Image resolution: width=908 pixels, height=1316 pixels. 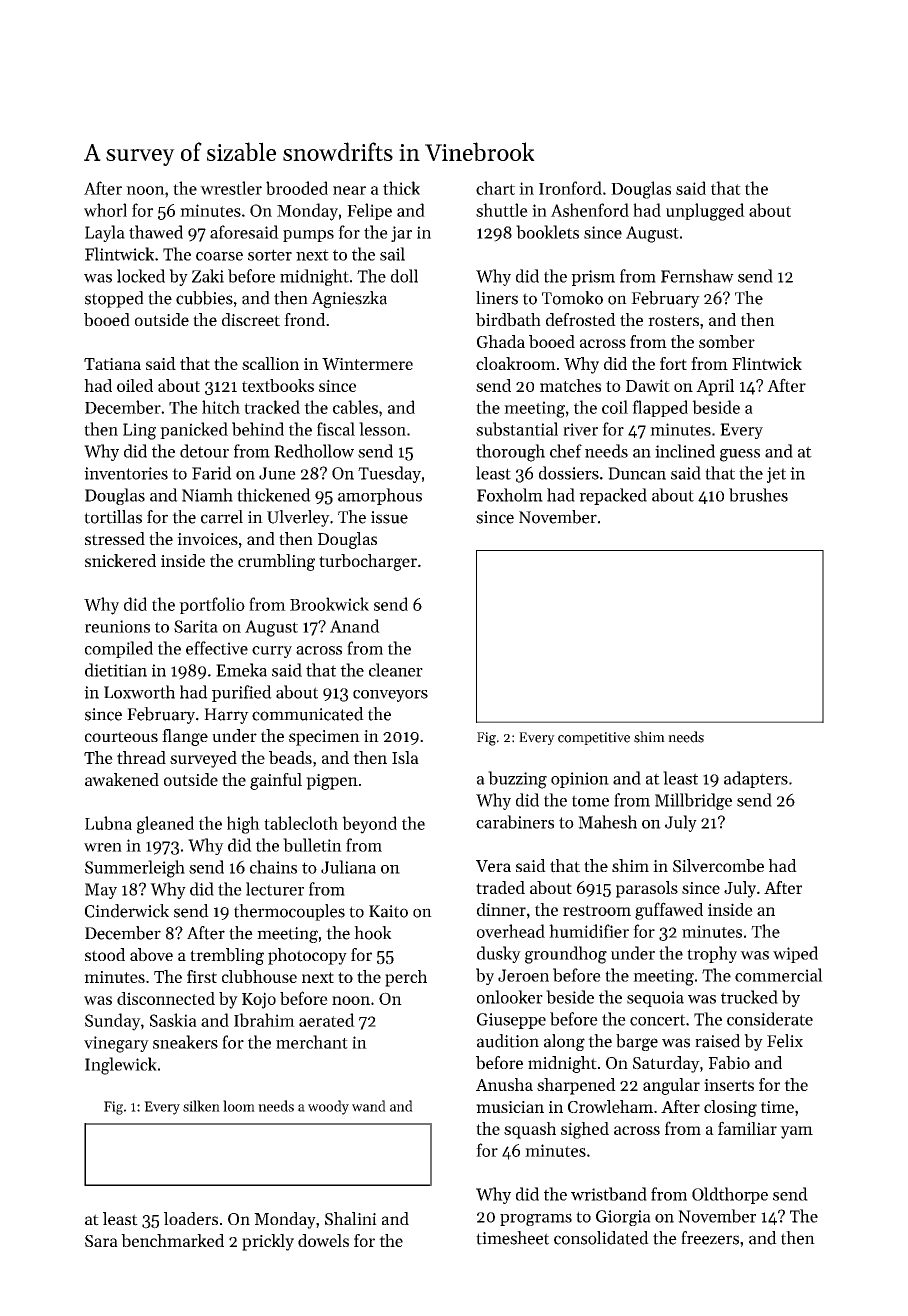 I want to click on carabiners, so click(x=515, y=822).
